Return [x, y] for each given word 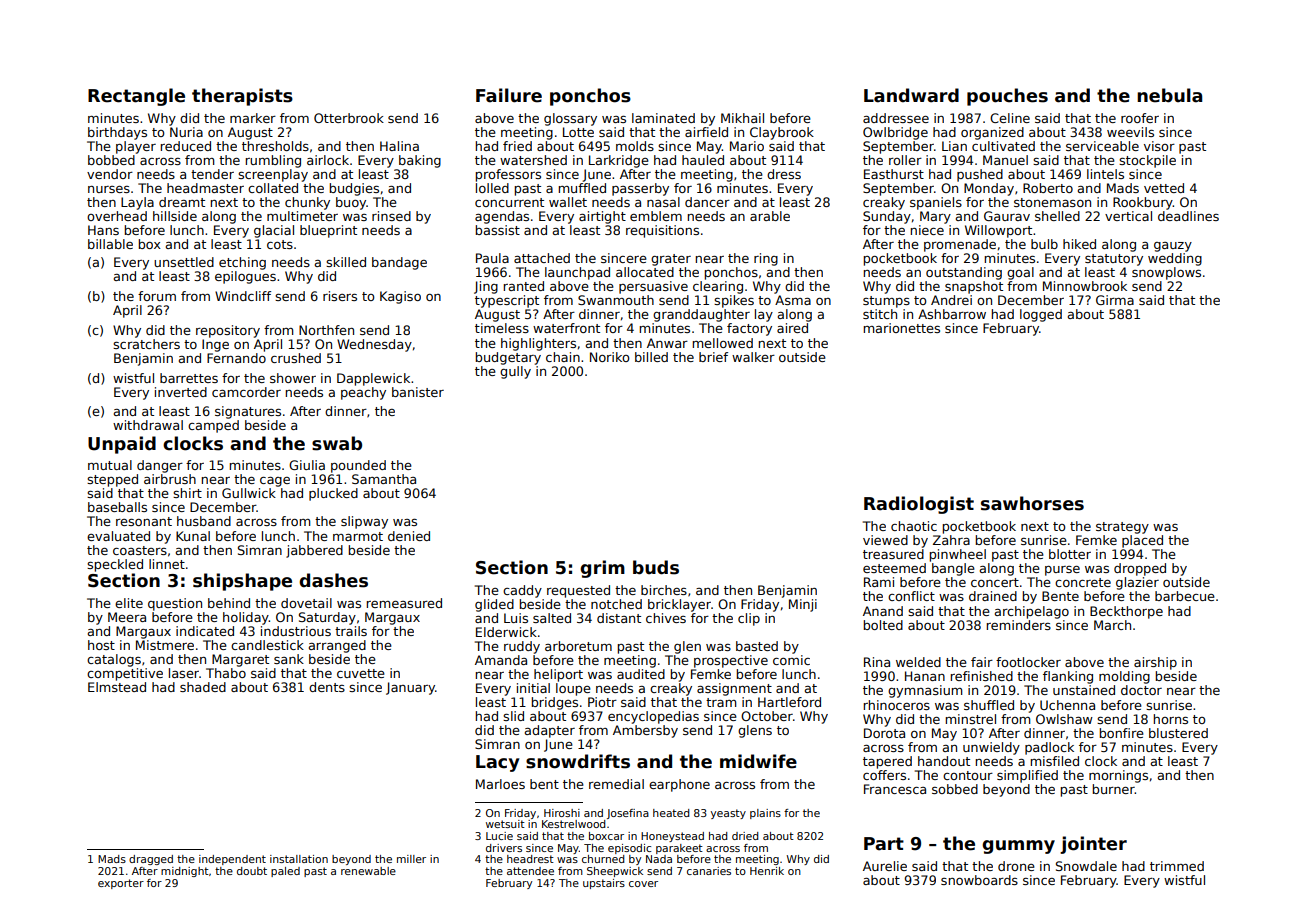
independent [232, 860]
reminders [1018, 625]
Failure [509, 95]
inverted [181, 392]
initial [533, 688]
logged [1041, 315]
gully [515, 372]
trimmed [1177, 866]
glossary [570, 119]
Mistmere [165, 645]
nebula [1169, 95]
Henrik [767, 871]
